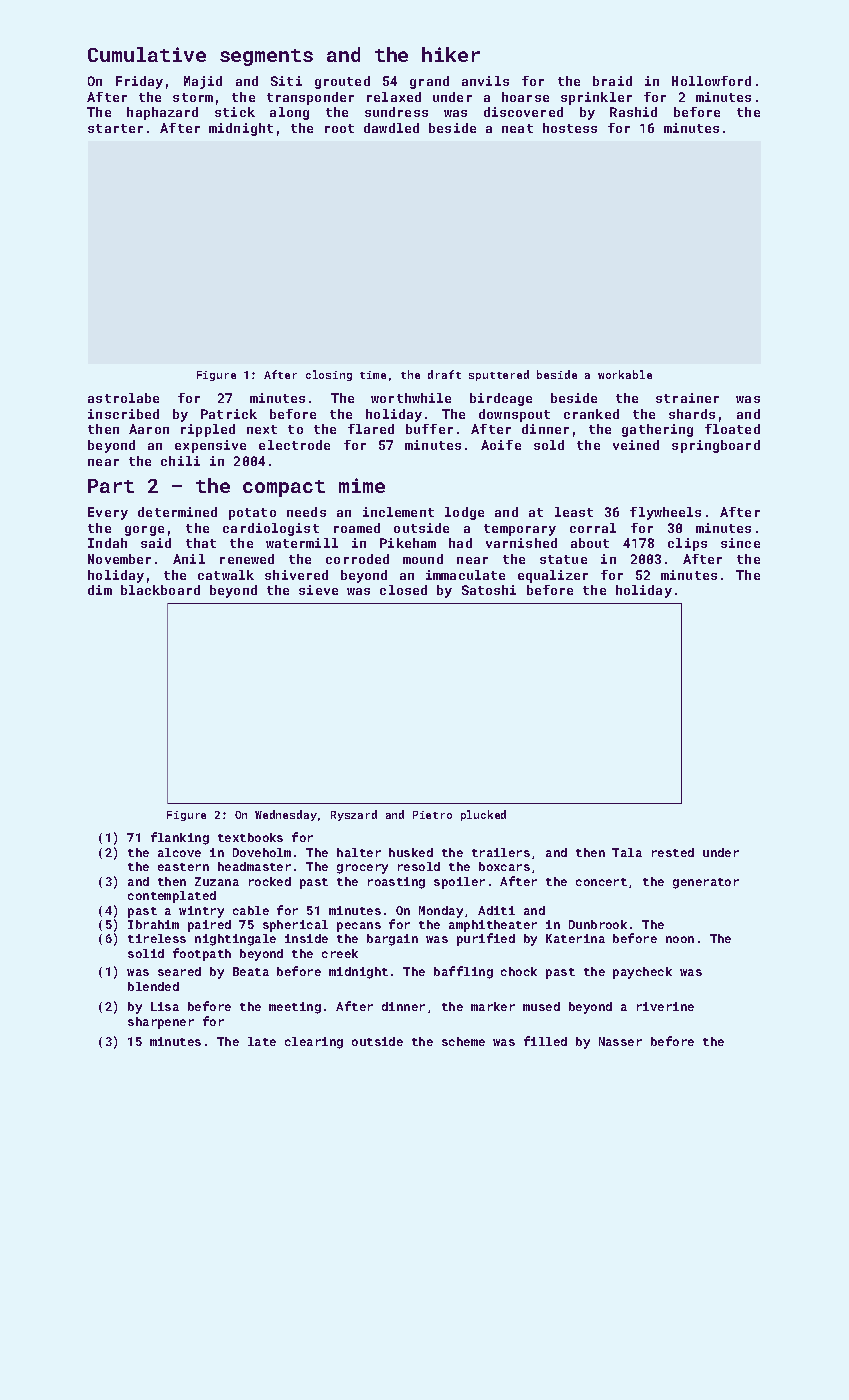  I want to click on downspout, so click(514, 415).
